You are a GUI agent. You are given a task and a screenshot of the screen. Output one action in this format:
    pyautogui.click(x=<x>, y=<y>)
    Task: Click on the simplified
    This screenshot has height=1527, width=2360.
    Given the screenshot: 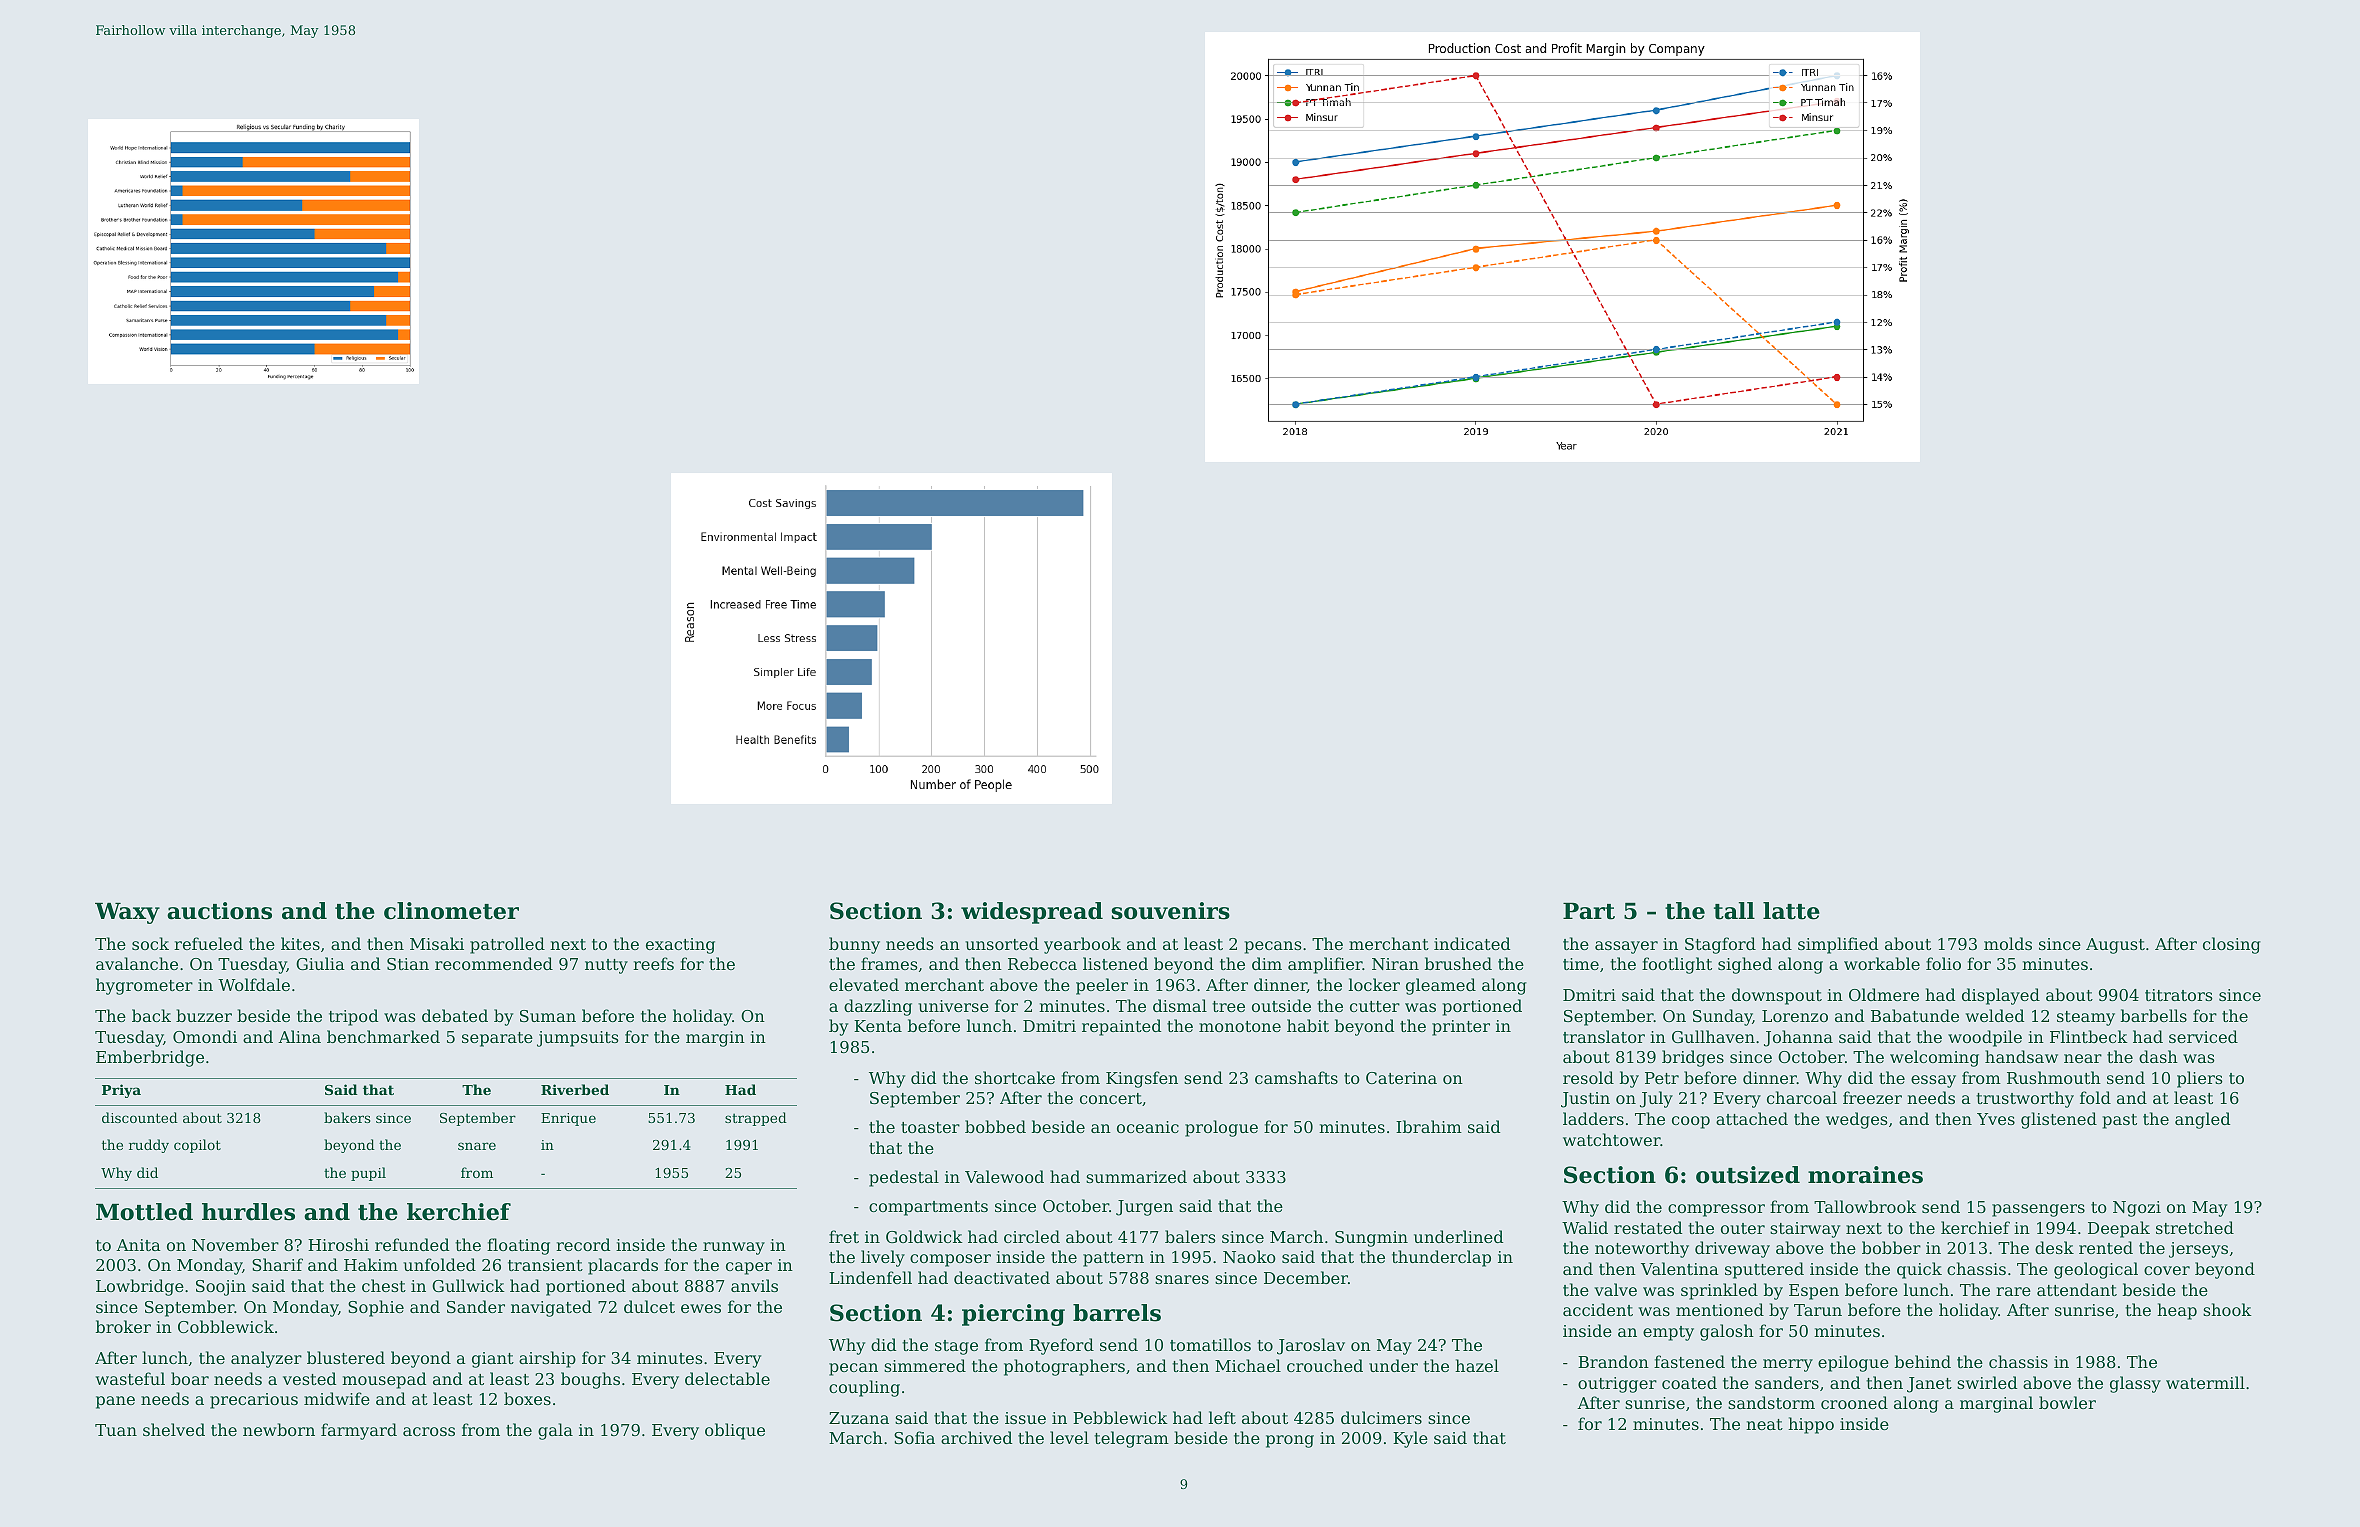 What is the action you would take?
    pyautogui.click(x=1838, y=945)
